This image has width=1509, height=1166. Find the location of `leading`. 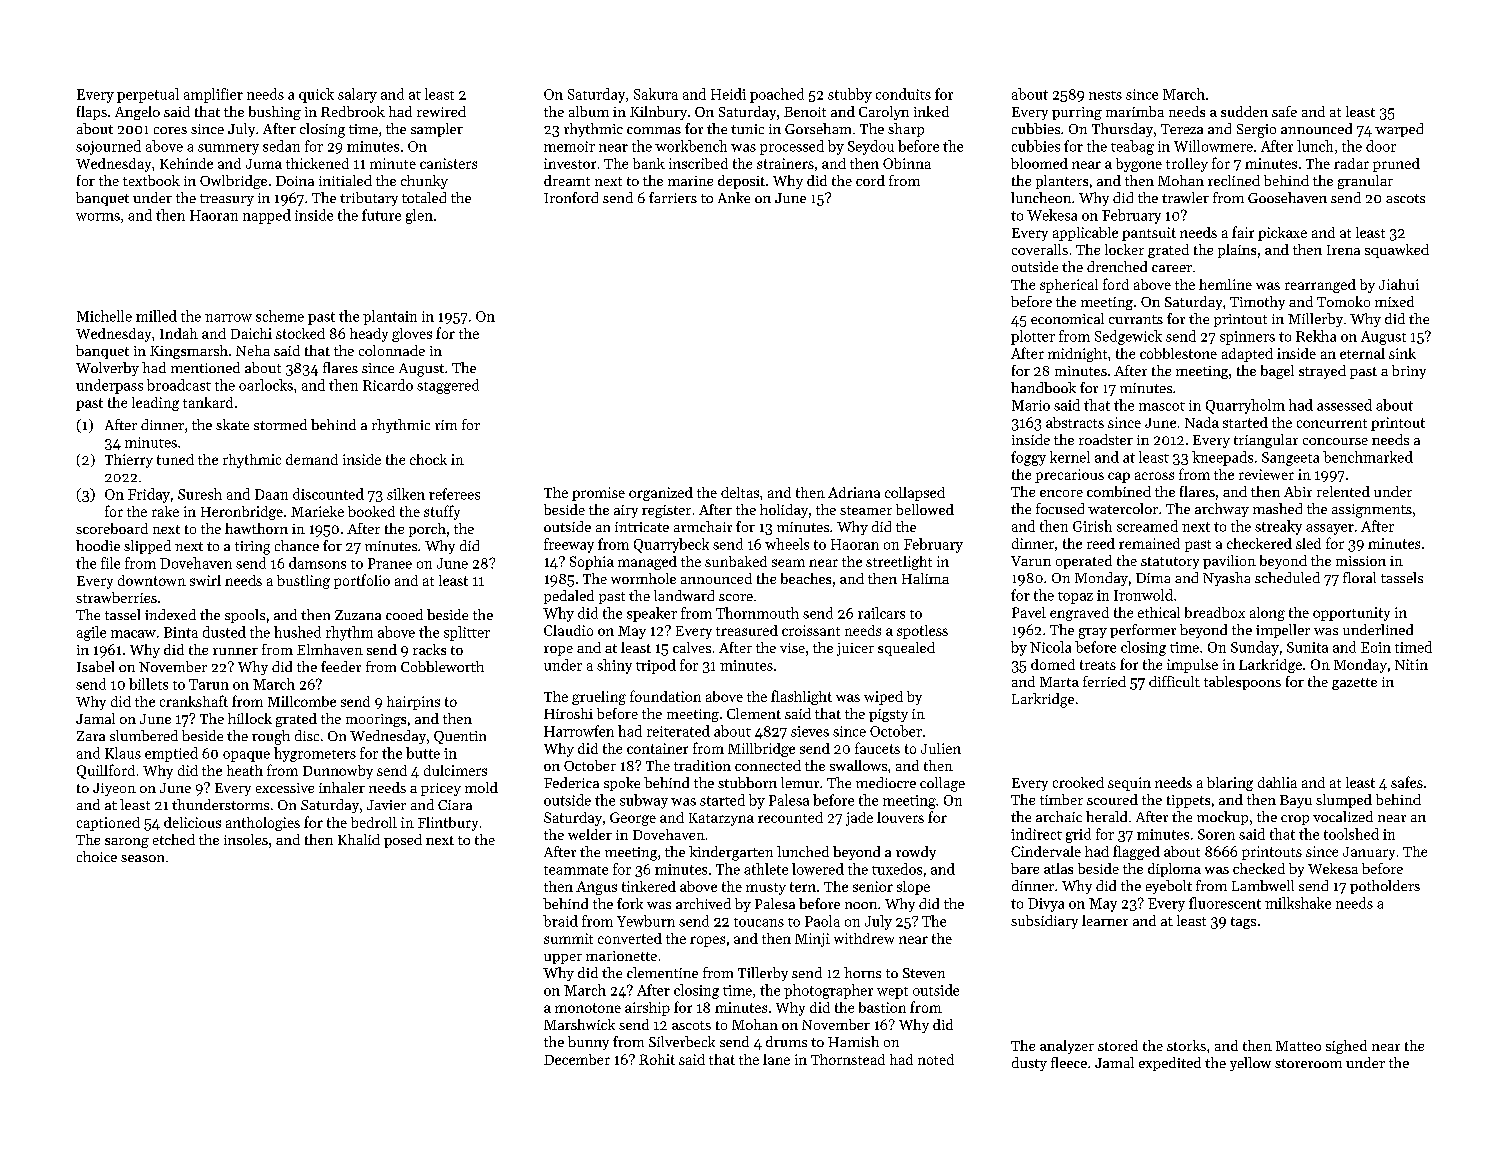

leading is located at coordinates (155, 404).
